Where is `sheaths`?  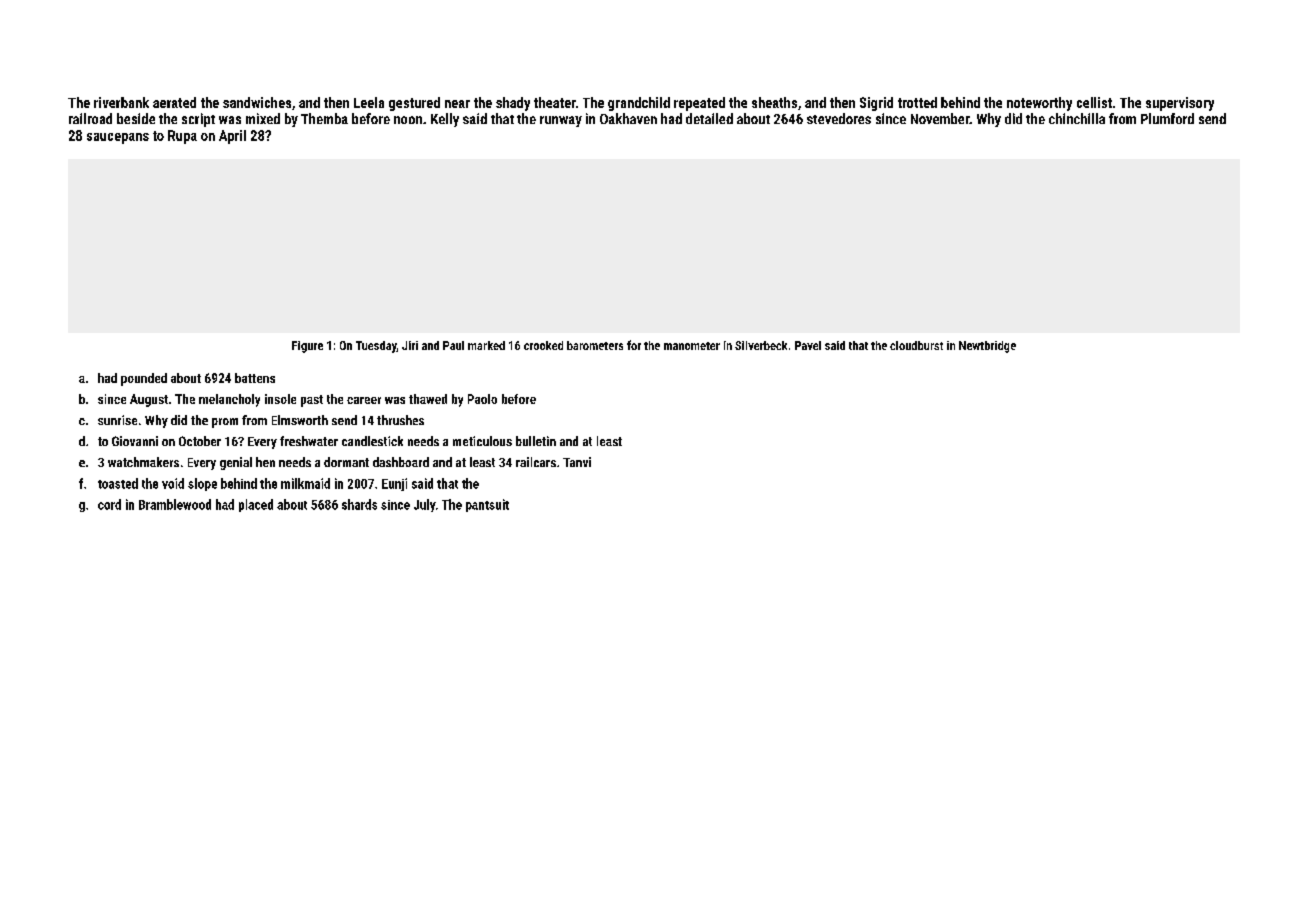 sheaths is located at coordinates (774, 102).
